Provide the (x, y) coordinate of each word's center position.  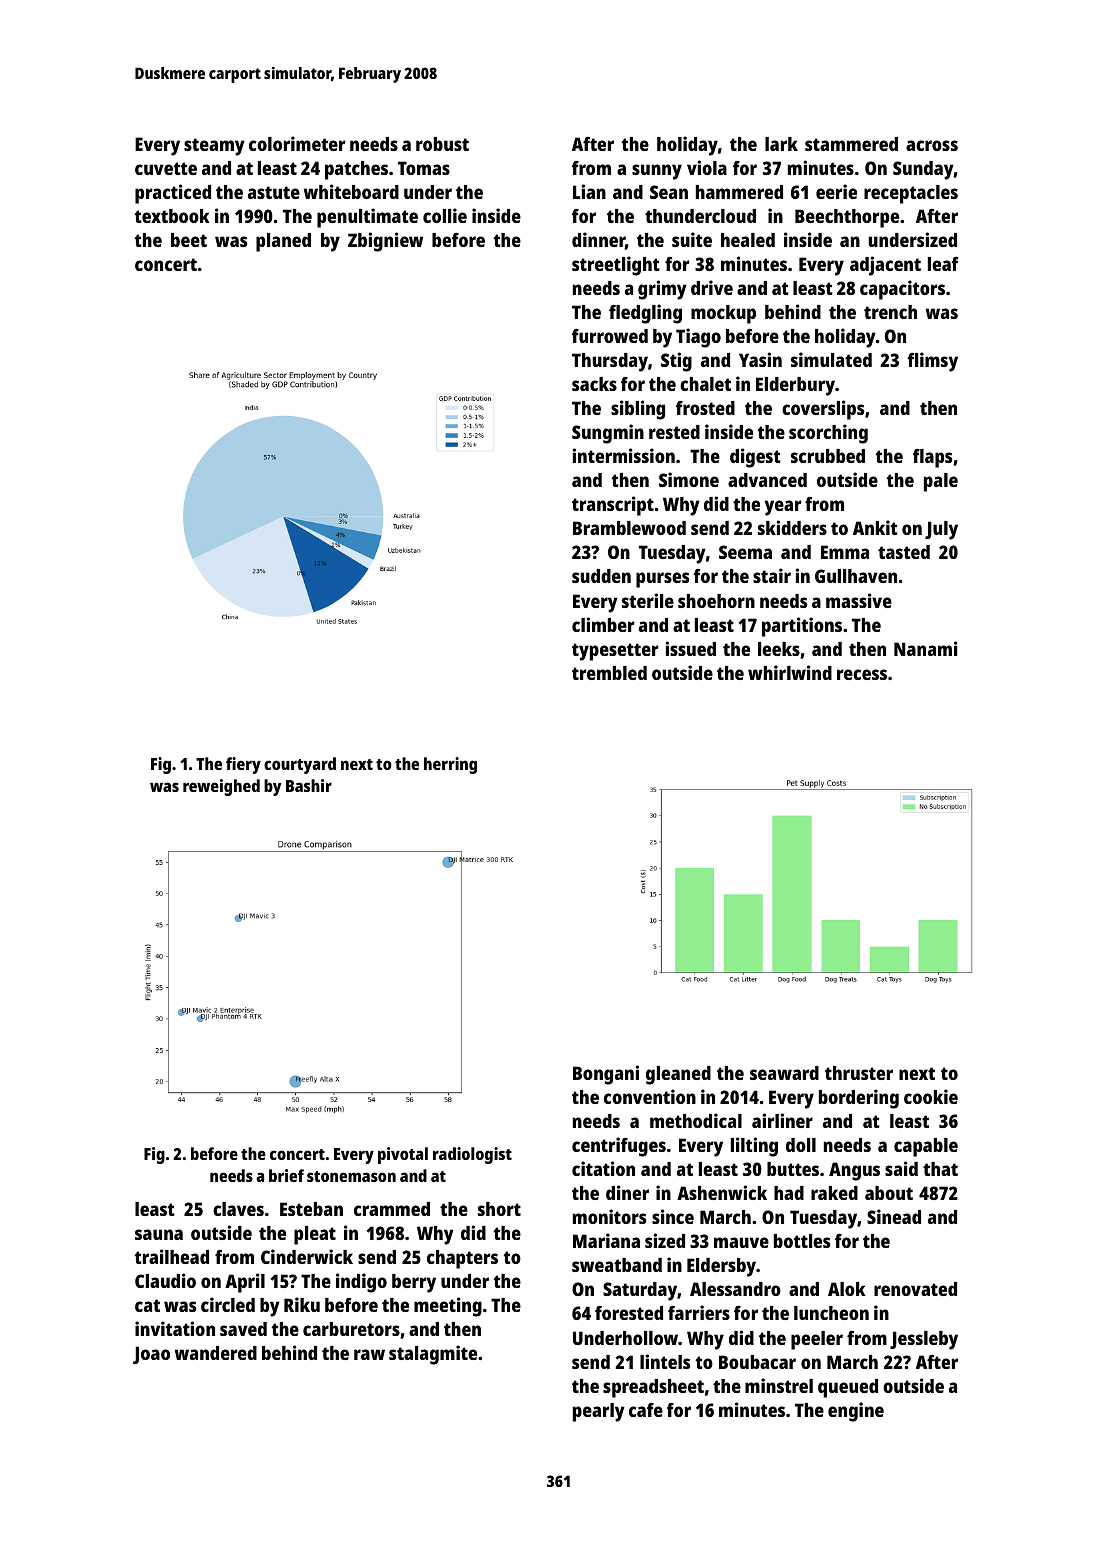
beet (189, 240)
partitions (802, 627)
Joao (151, 1355)
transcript (613, 506)
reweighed (221, 787)
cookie (931, 1096)
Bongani (606, 1075)
